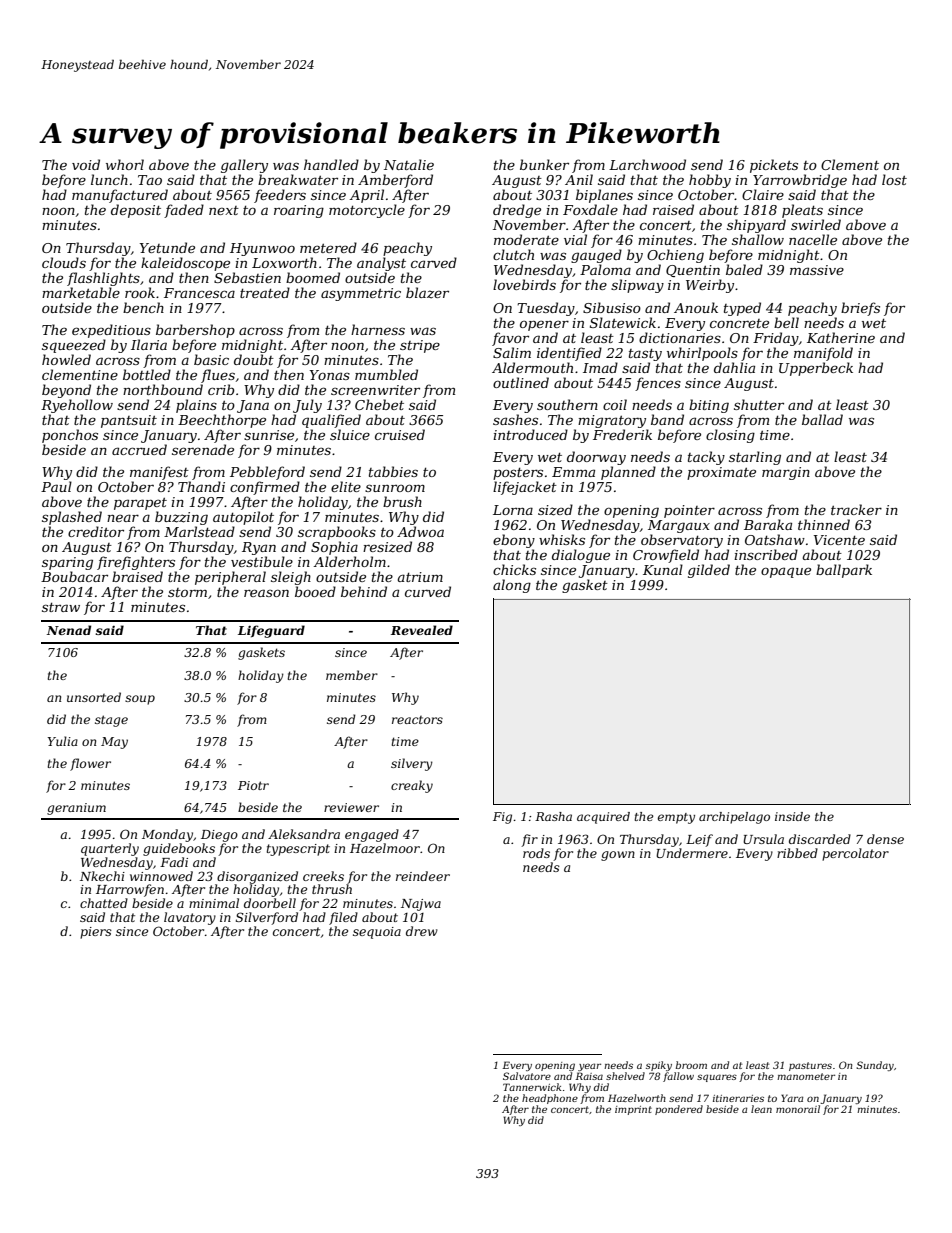 Image resolution: width=952 pixels, height=1233 pixels. What do you see at coordinates (120, 196) in the screenshot?
I see `manufactured` at bounding box center [120, 196].
